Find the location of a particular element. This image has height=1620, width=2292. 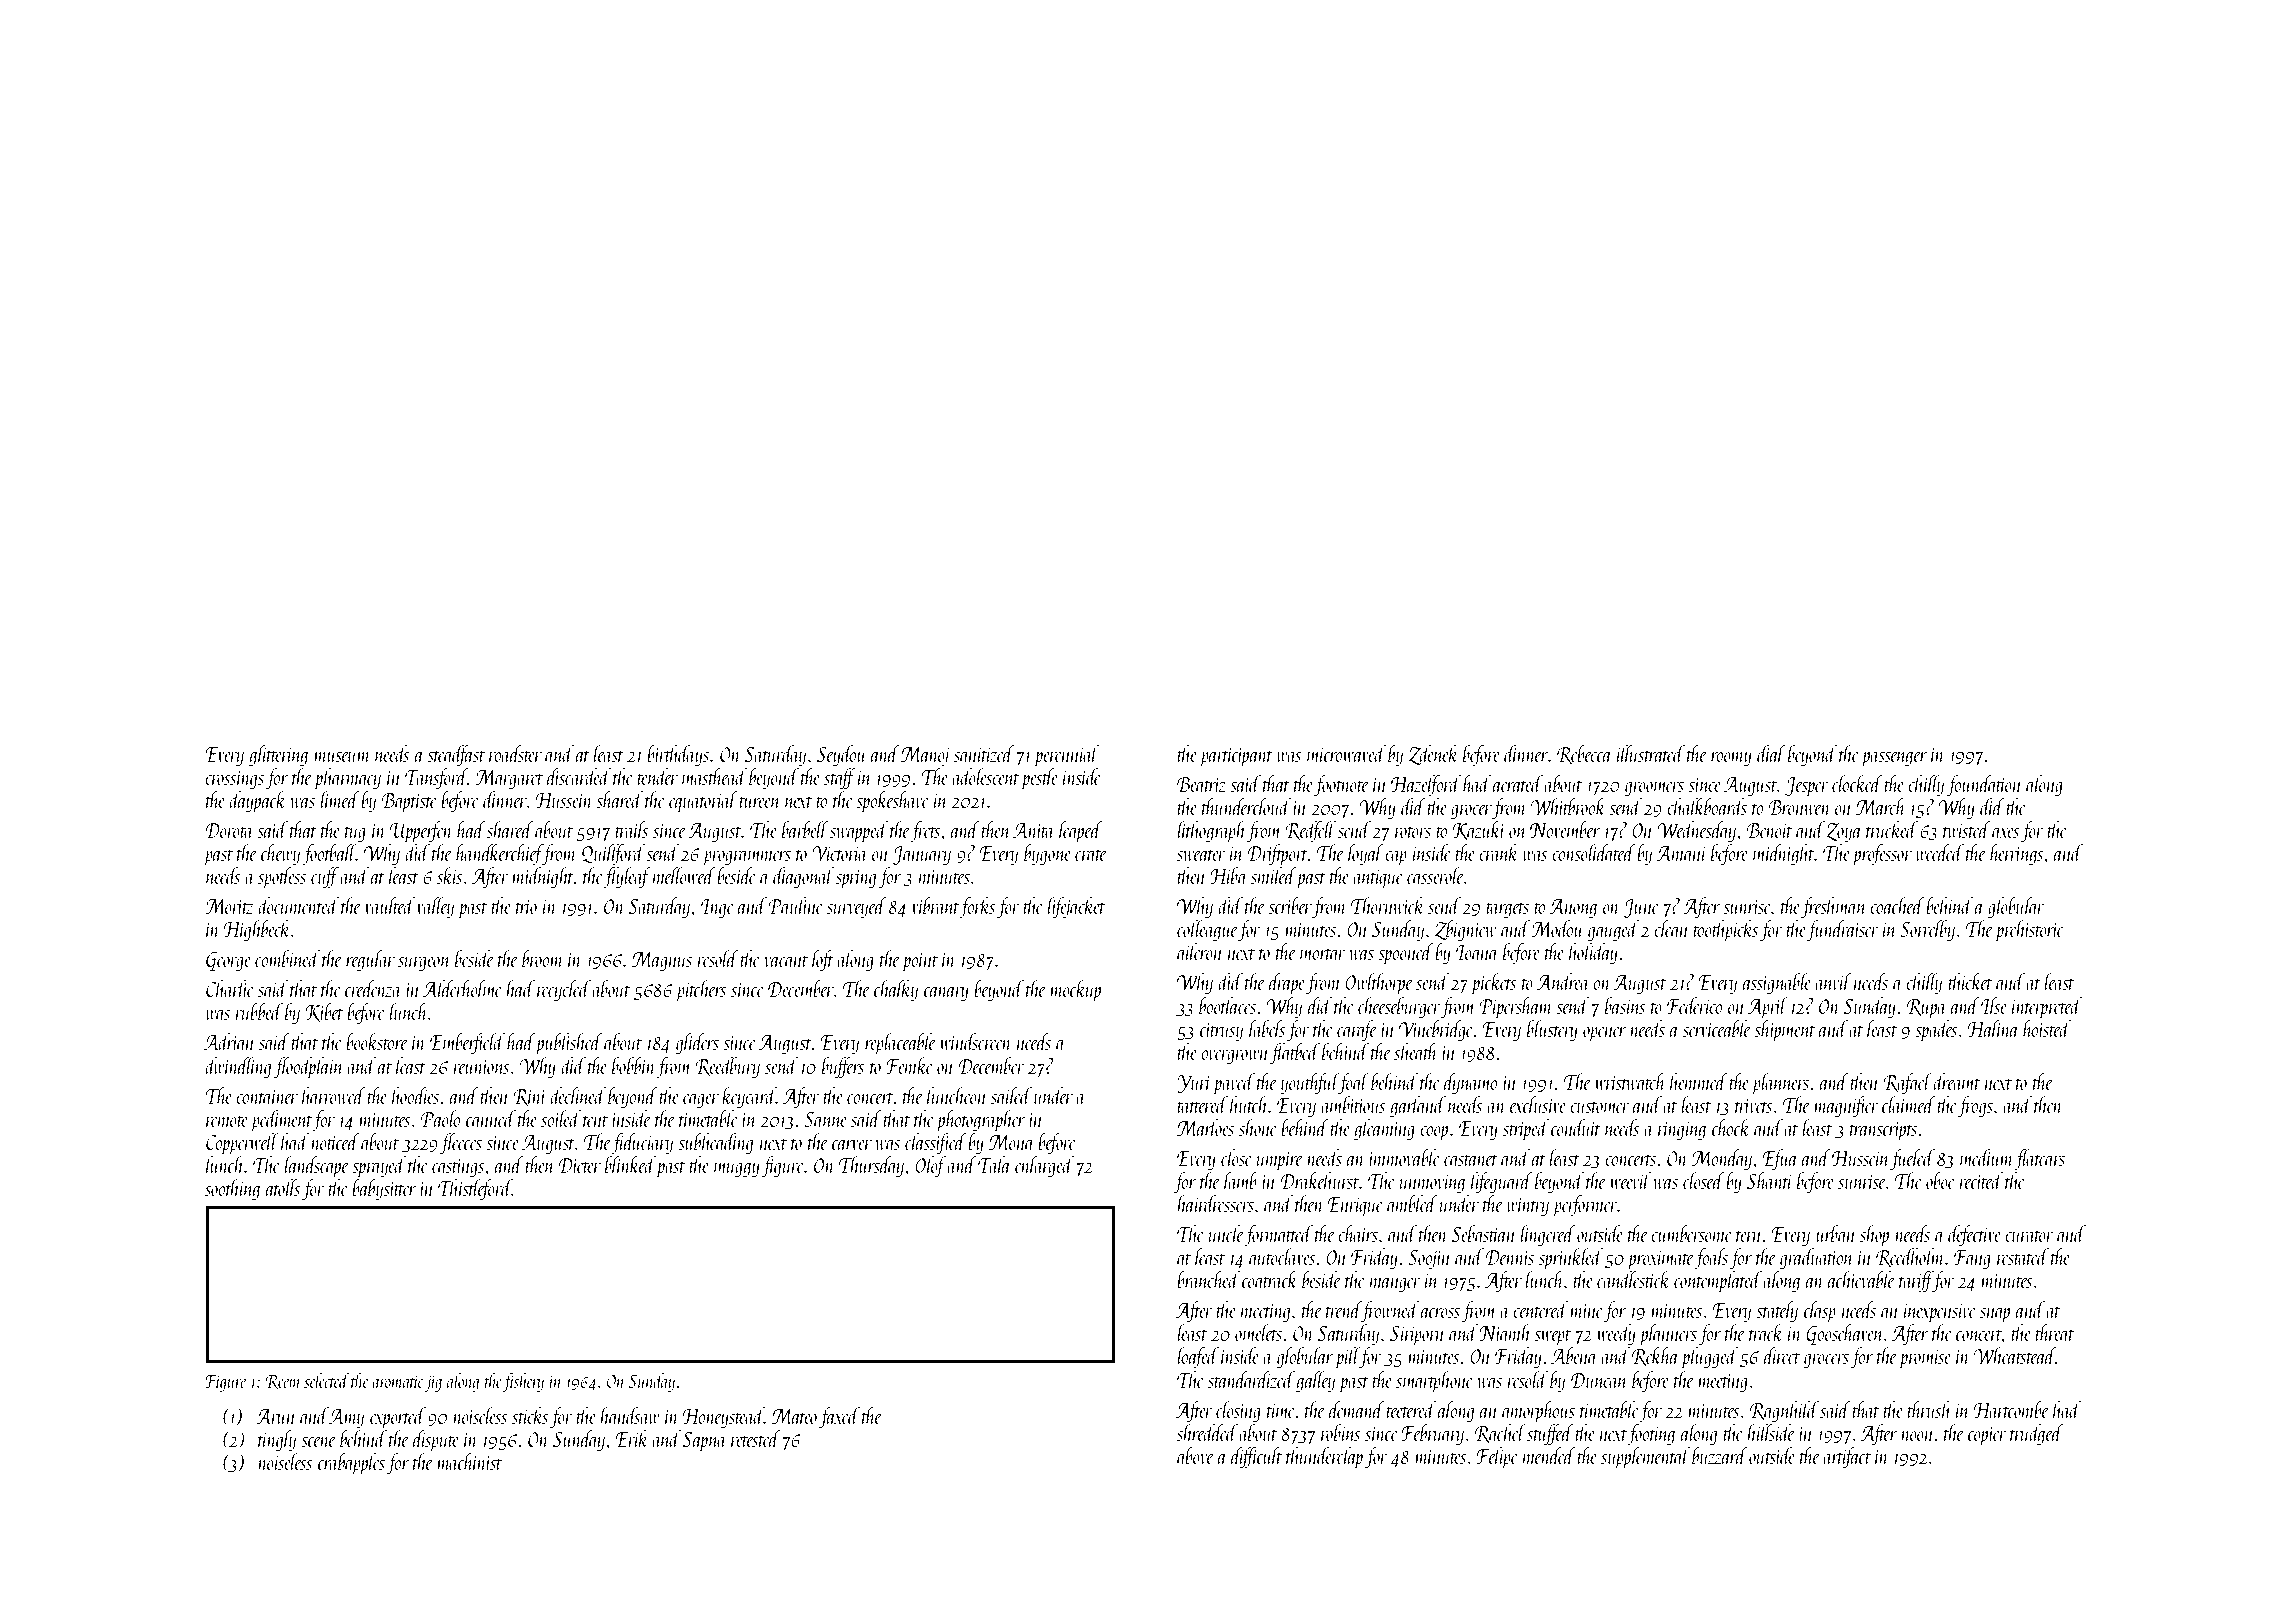

March is located at coordinates (1881, 806).
